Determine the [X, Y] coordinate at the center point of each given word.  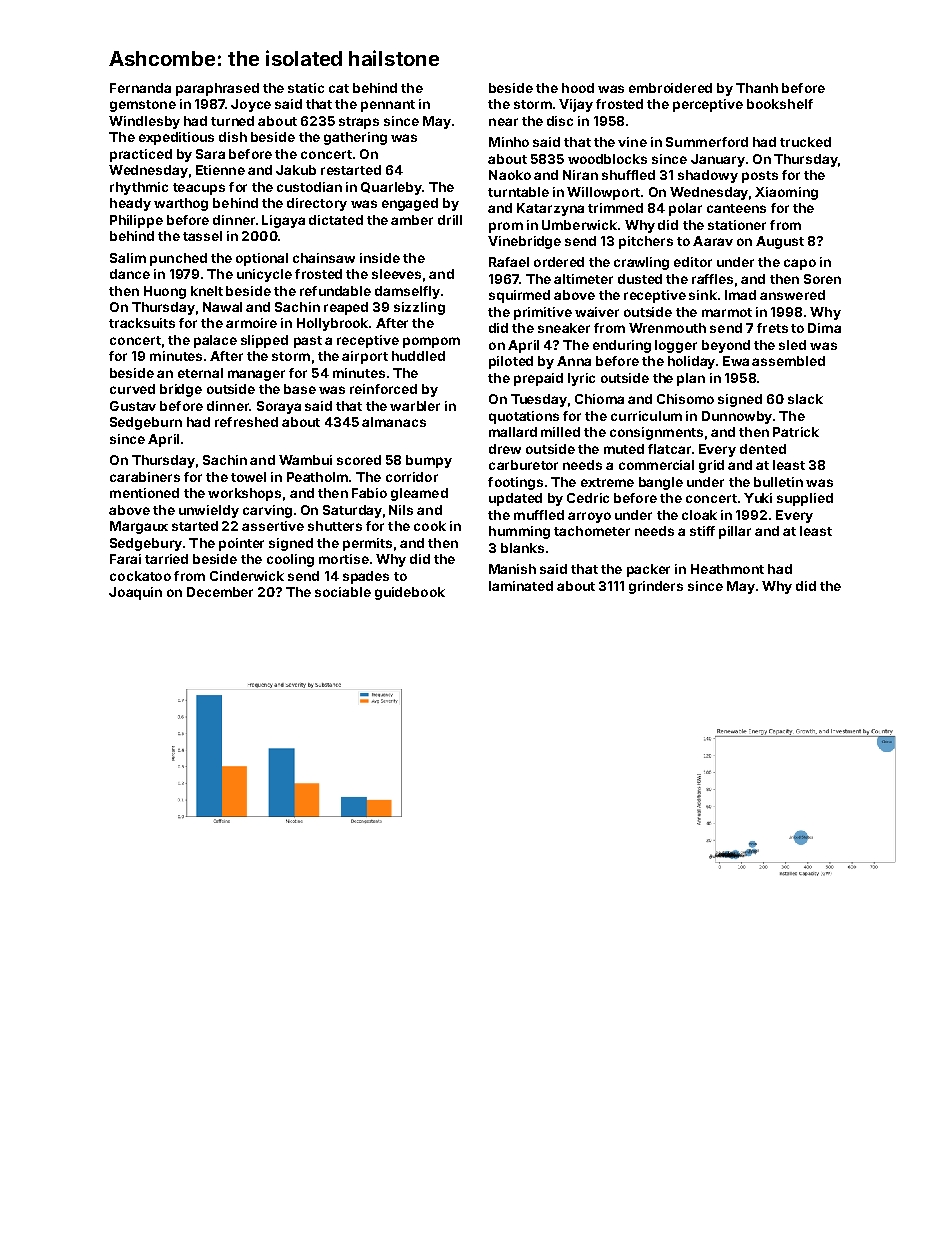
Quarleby [391, 188]
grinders [656, 587]
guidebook [410, 593]
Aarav [713, 241]
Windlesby [144, 122]
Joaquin [135, 593]
